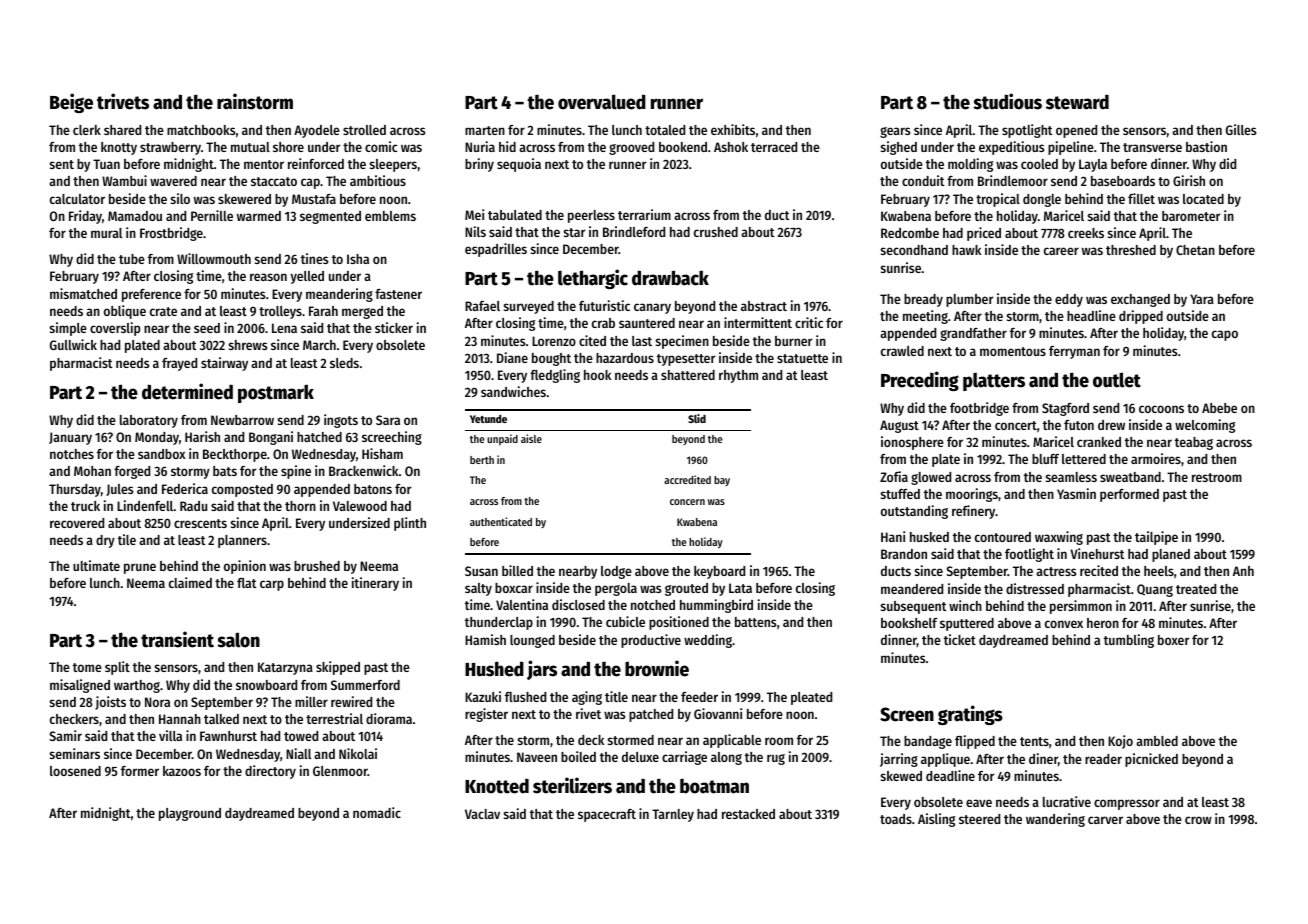  Describe the element at coordinates (317, 566) in the screenshot. I see `brushed` at that location.
